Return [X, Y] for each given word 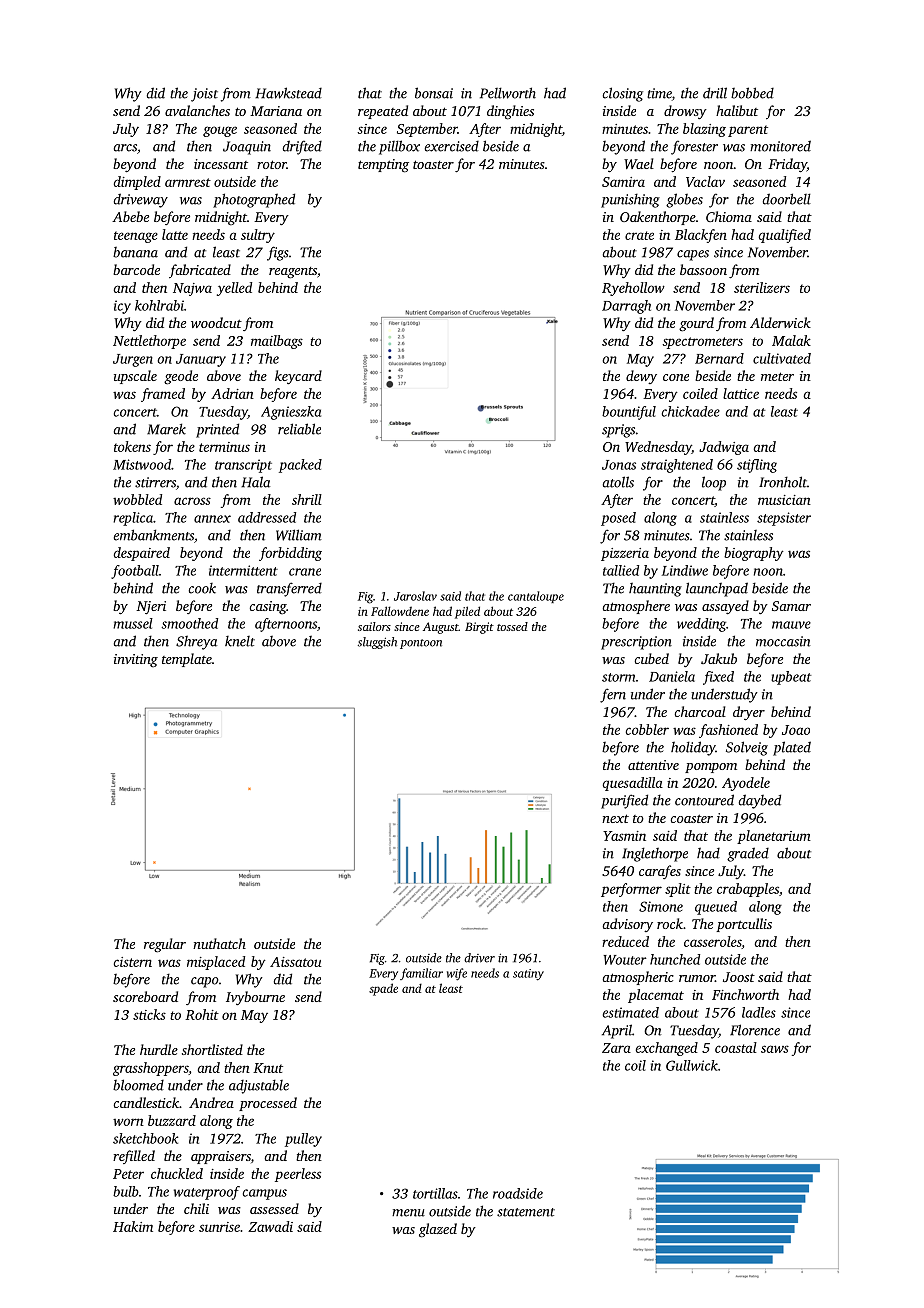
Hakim [133, 1226]
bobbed [752, 93]
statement [526, 1212]
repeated [383, 112]
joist [204, 95]
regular [165, 945]
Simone [661, 906]
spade [383, 989]
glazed [438, 1230]
